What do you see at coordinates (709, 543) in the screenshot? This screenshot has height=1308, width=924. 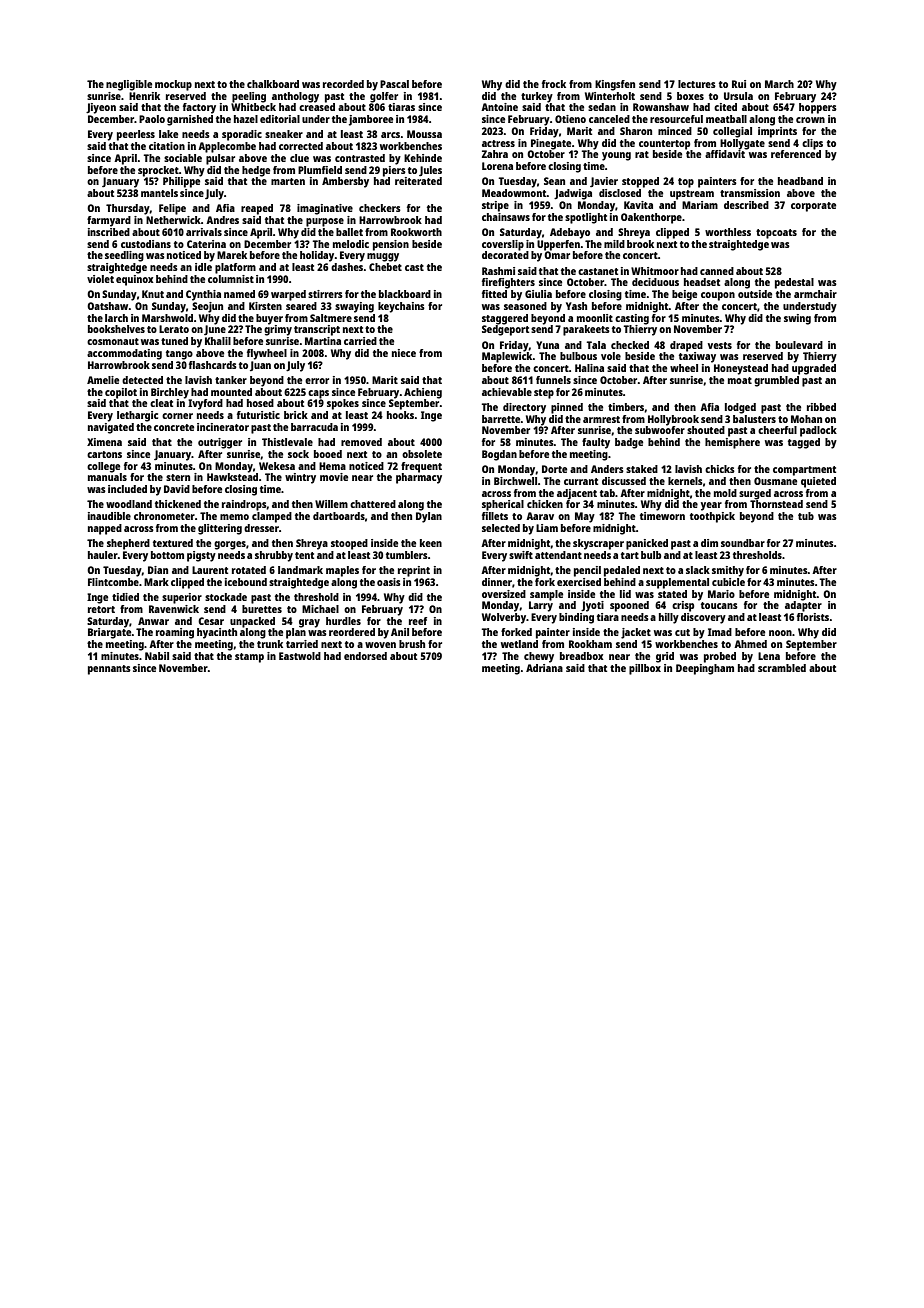 I see `dim` at bounding box center [709, 543].
